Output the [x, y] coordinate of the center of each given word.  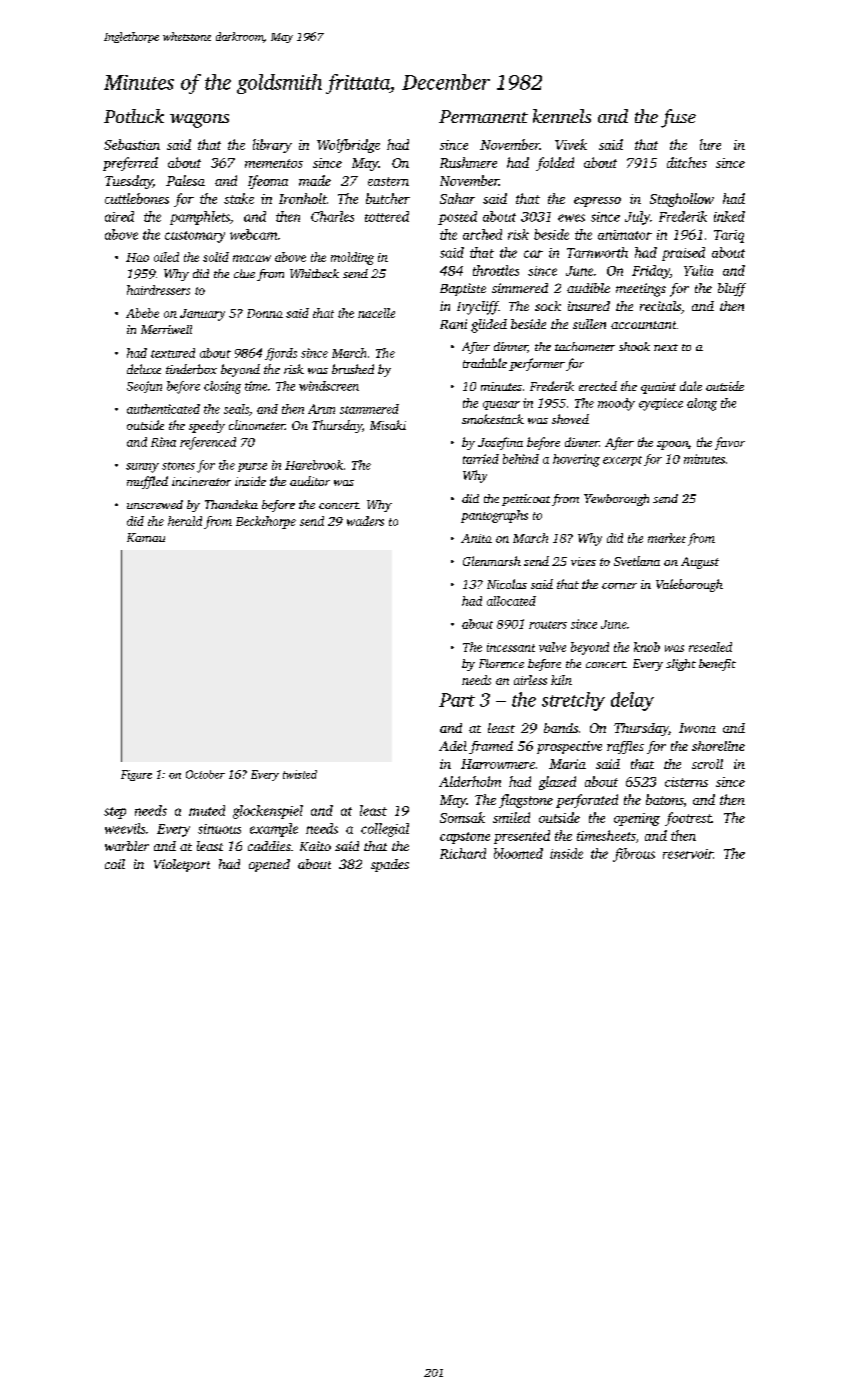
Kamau [146, 537]
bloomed [518, 853]
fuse [678, 118]
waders [365, 521]
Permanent [483, 116]
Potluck [134, 116]
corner [619, 586]
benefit [717, 665]
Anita [476, 538]
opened [269, 865]
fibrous [634, 855]
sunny [142, 468]
